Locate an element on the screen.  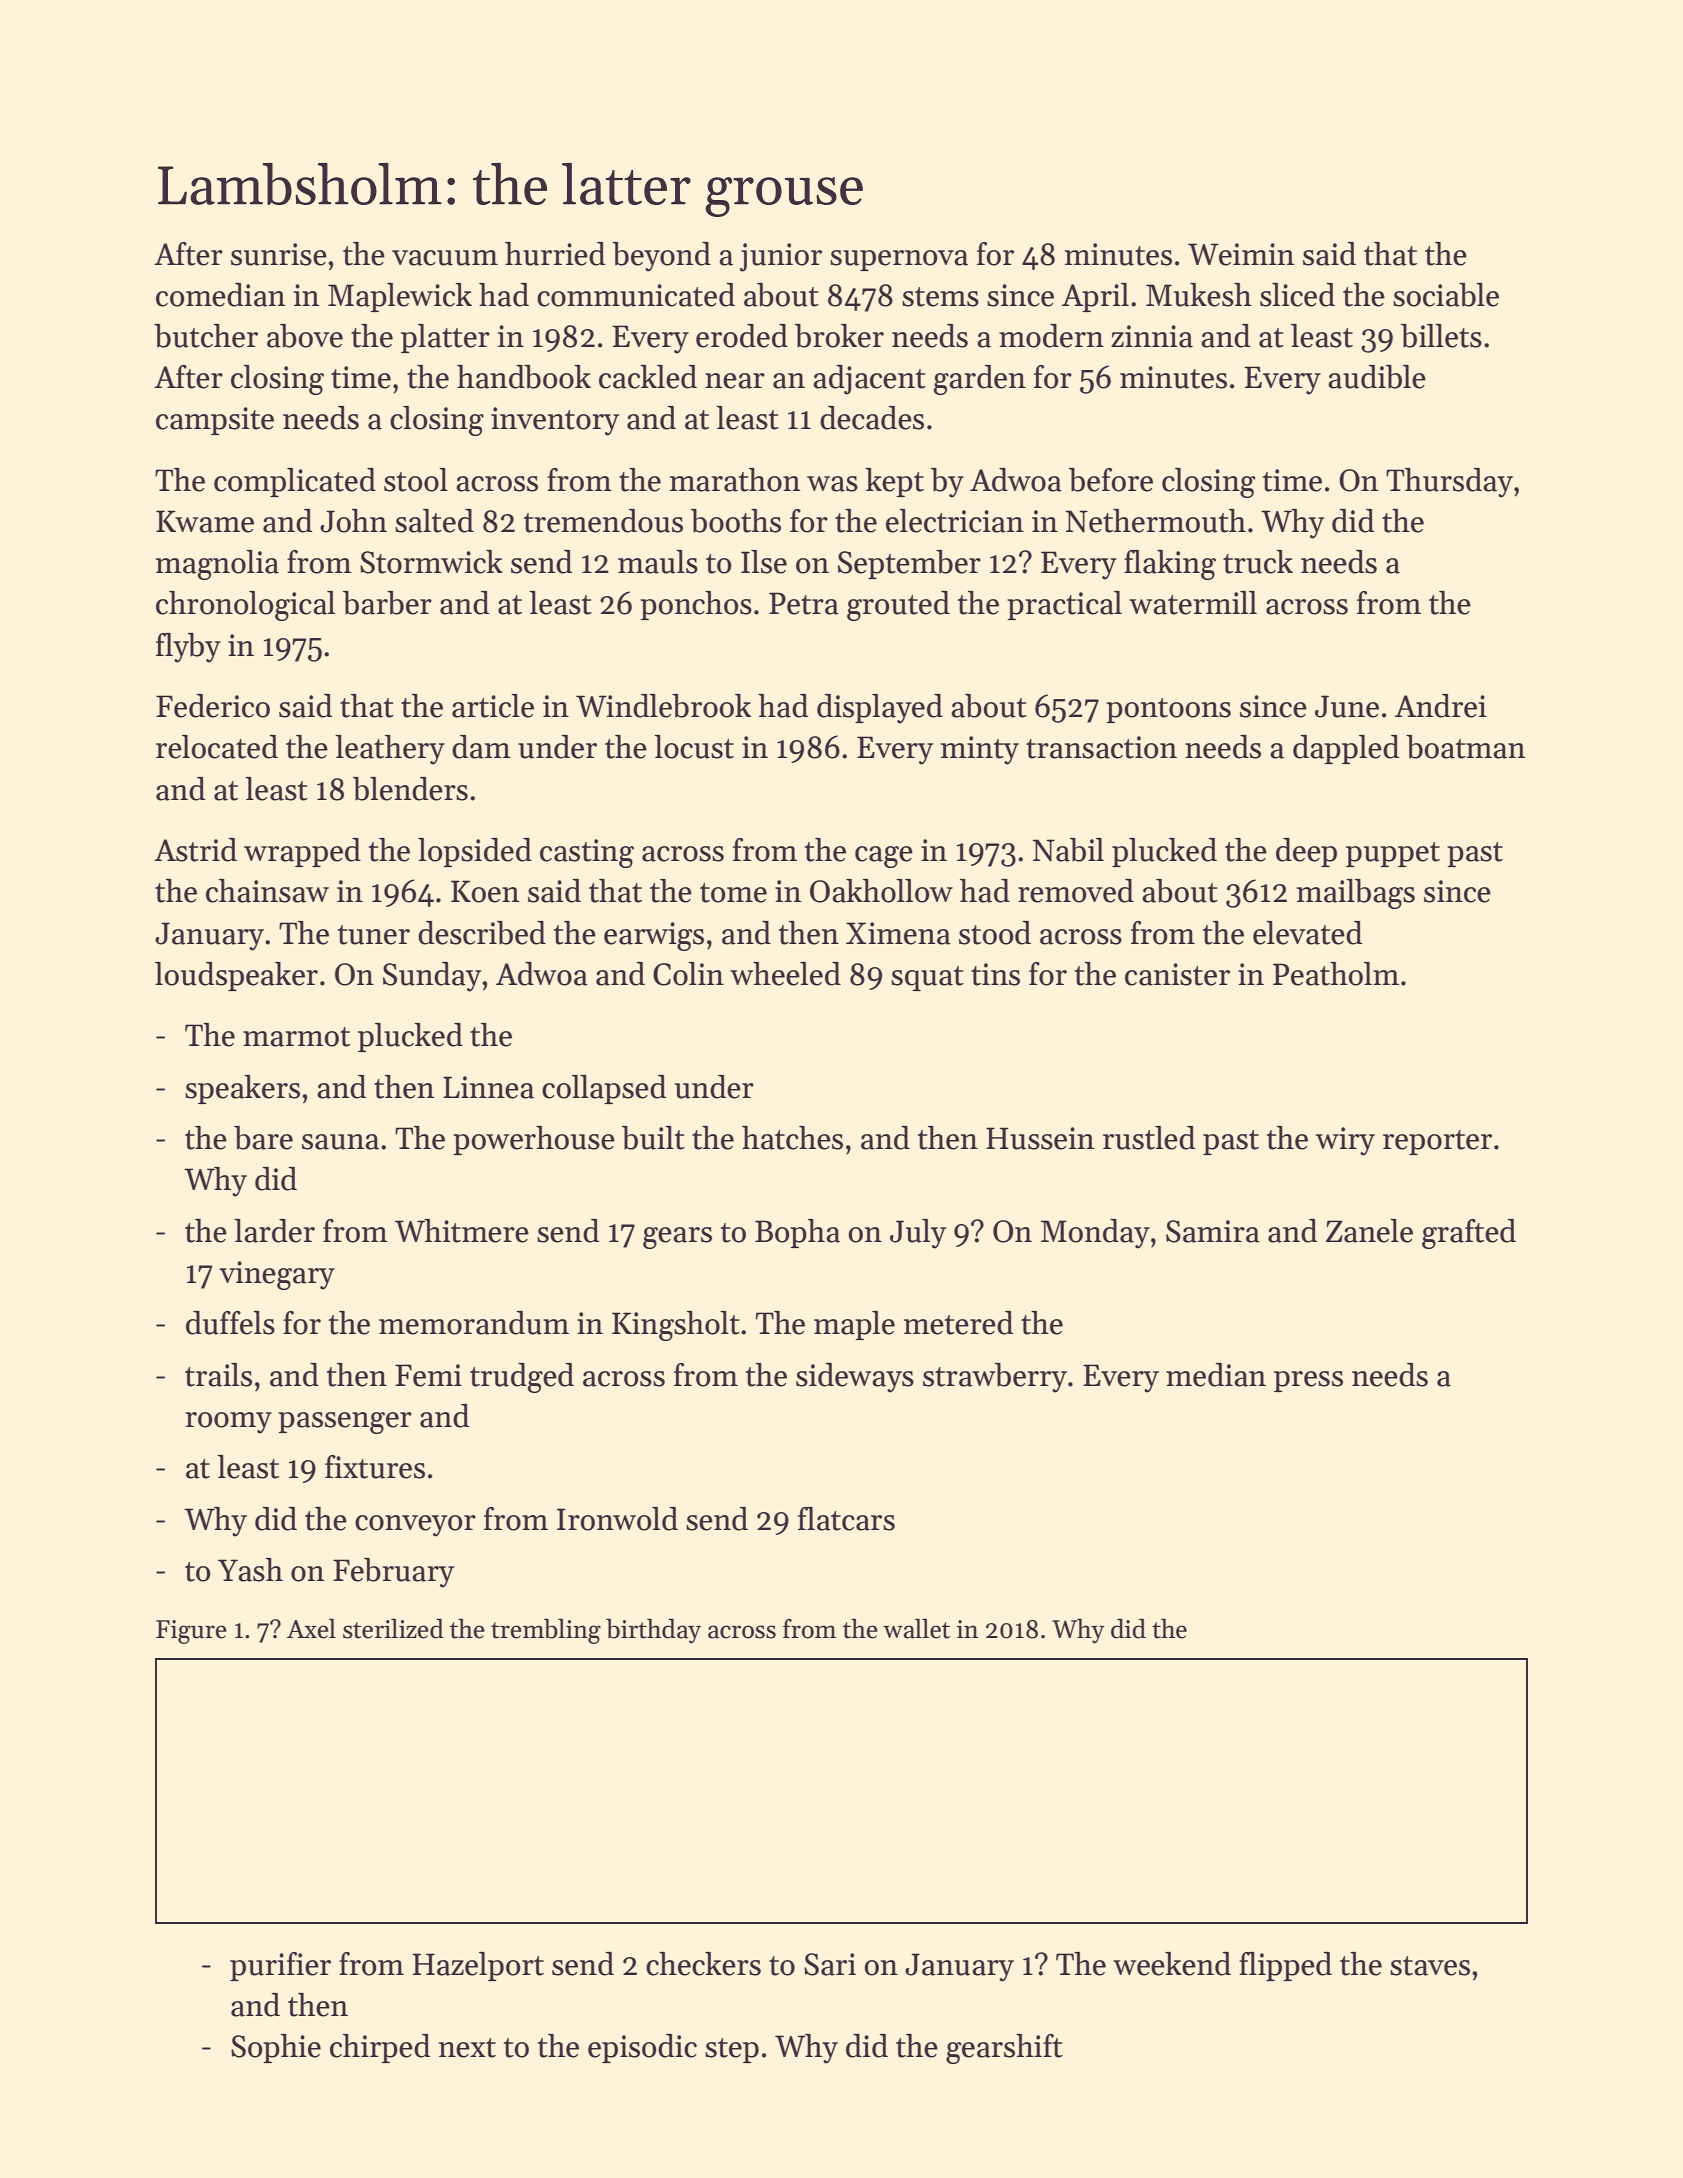
puppet is located at coordinates (1393, 854).
